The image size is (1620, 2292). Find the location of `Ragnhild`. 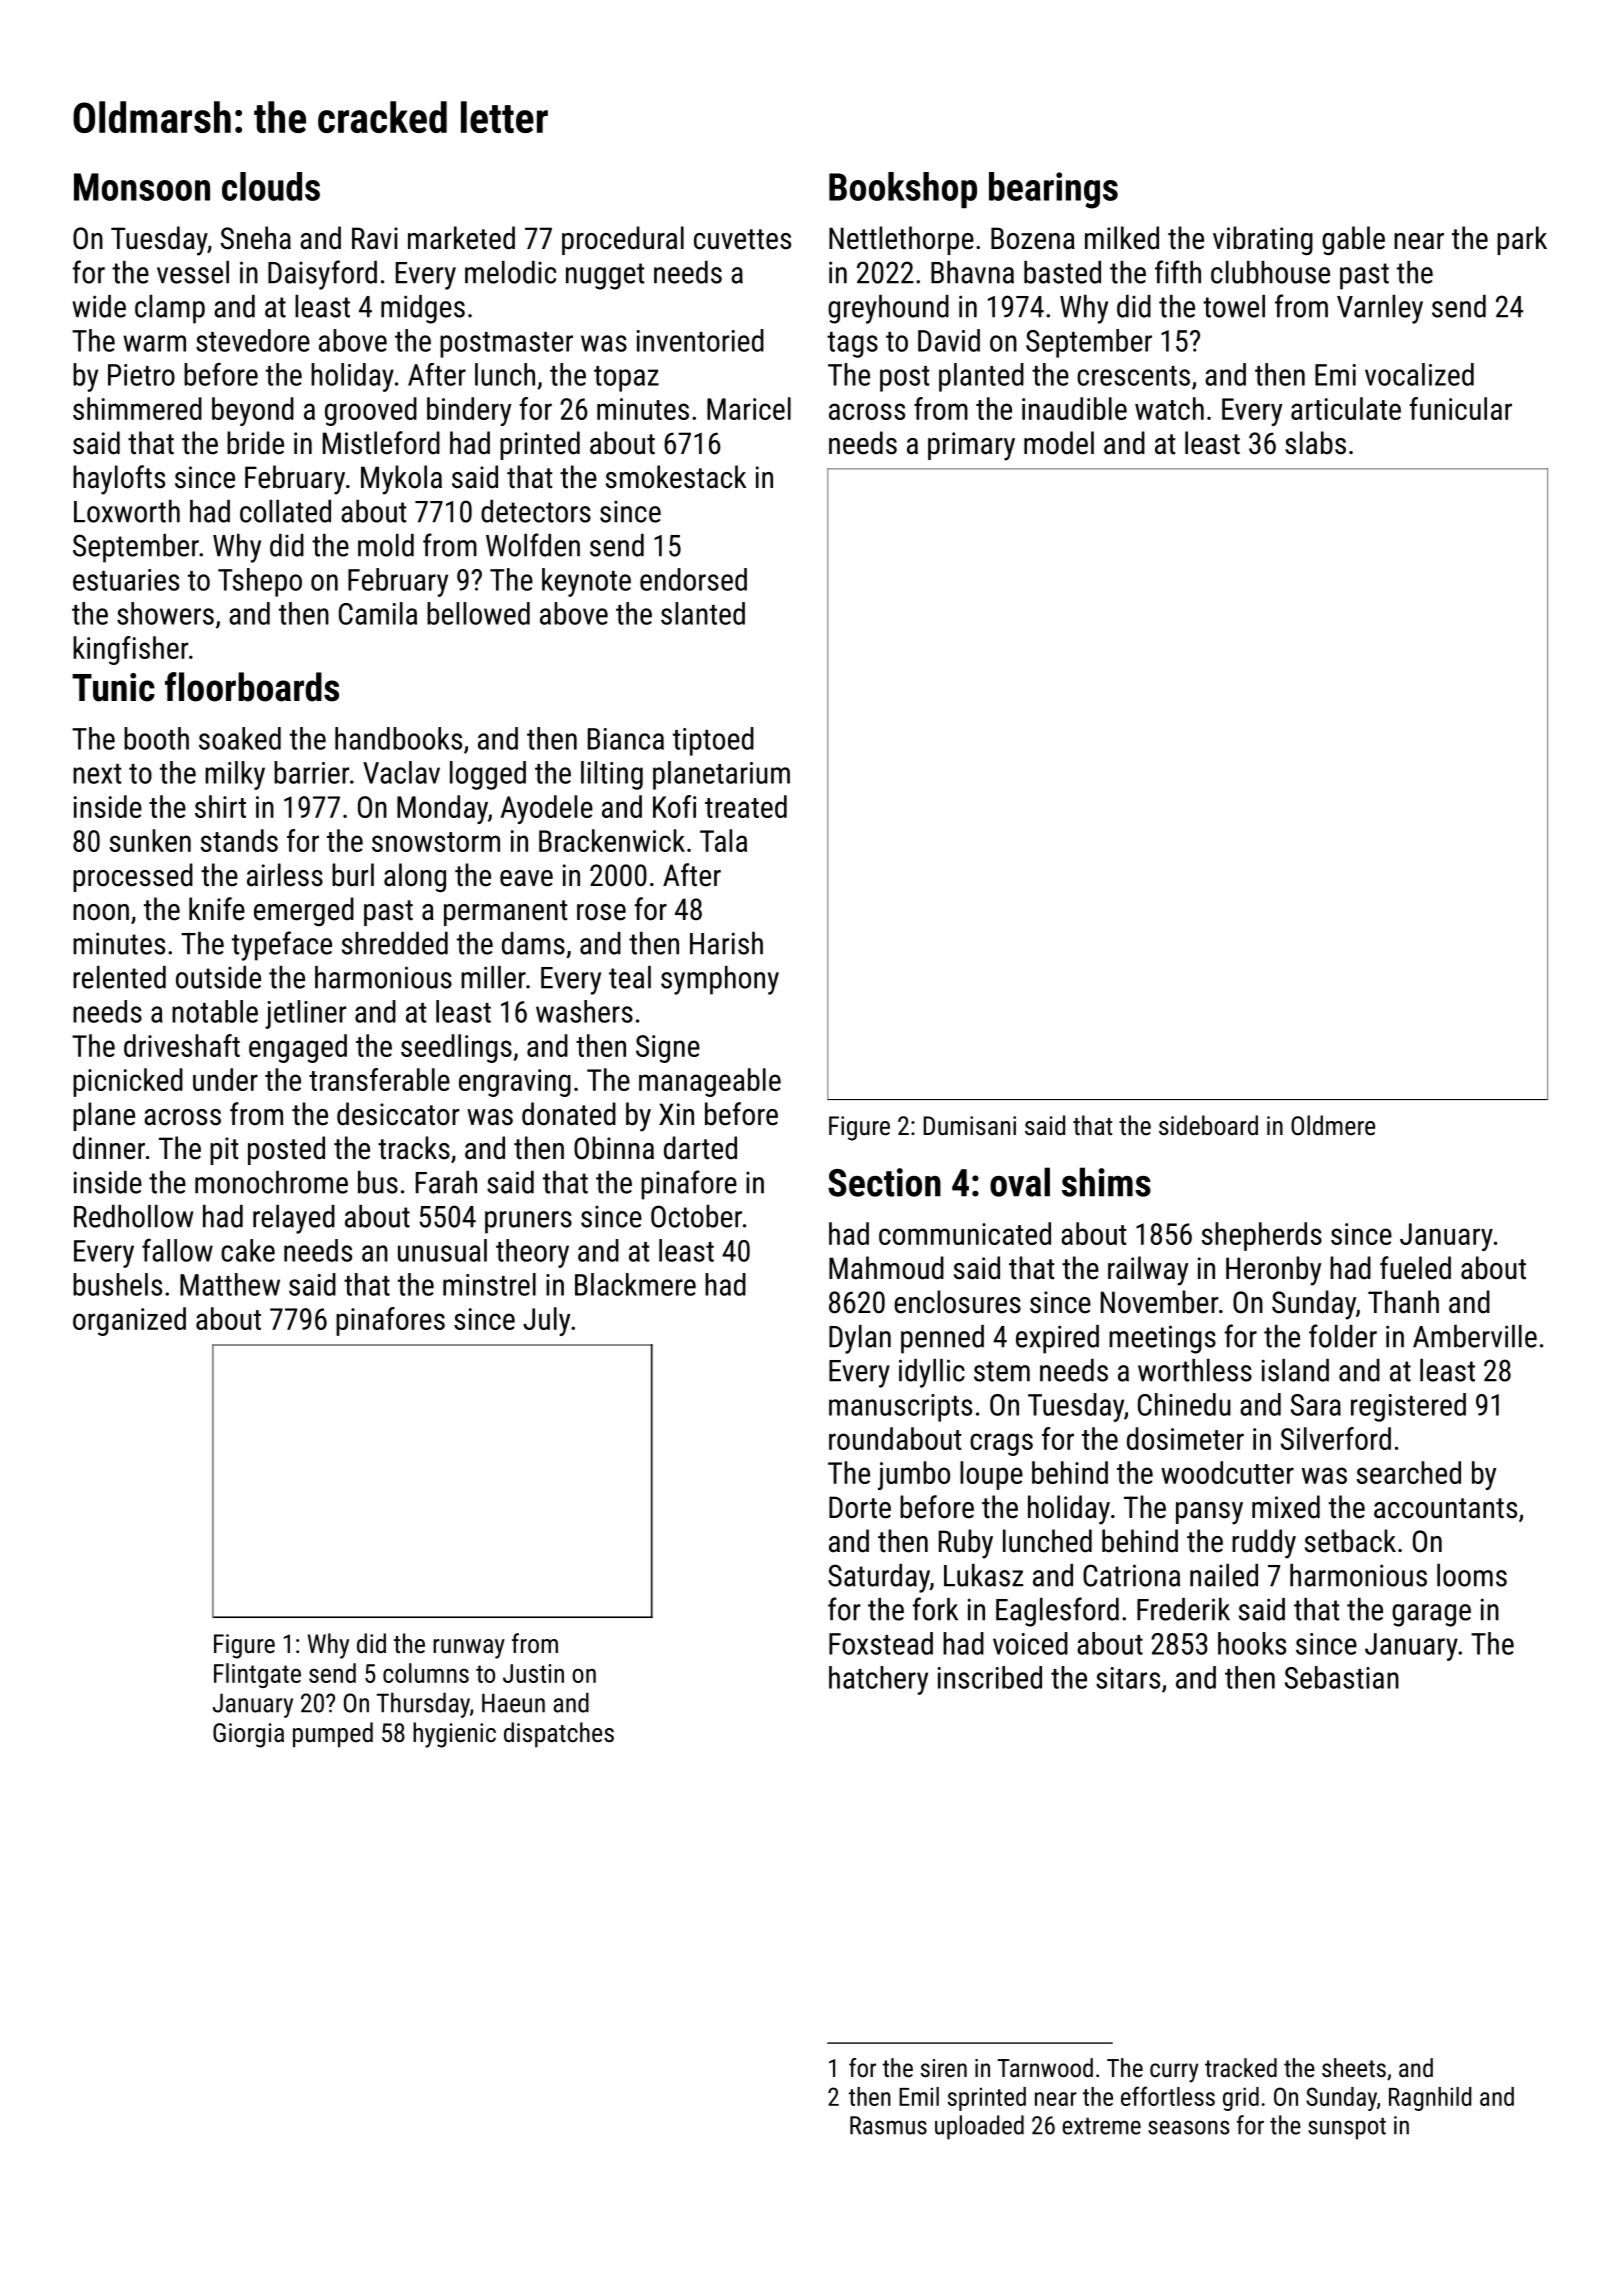

Ragnhild is located at coordinates (1430, 2099).
